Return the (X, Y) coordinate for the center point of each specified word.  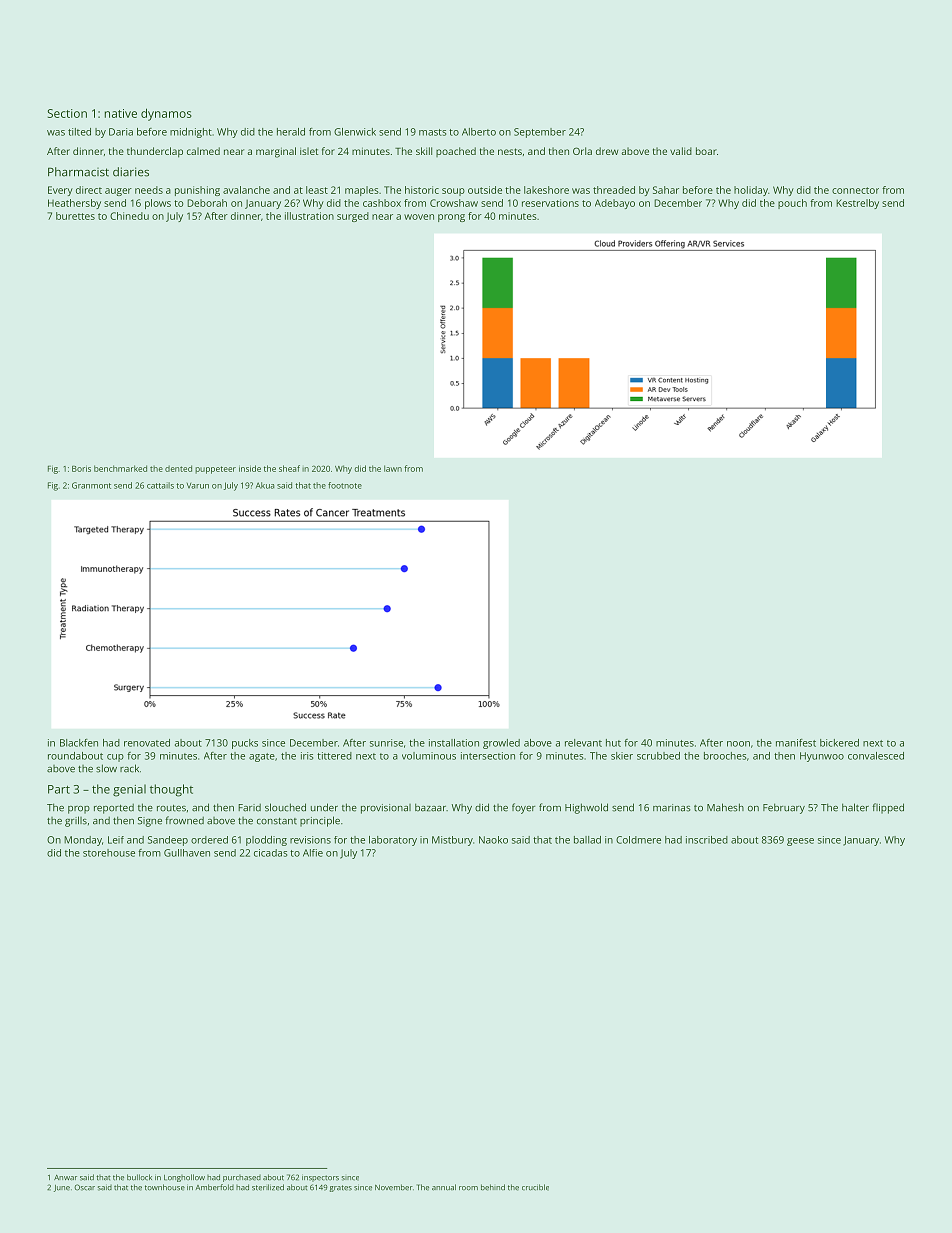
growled (501, 744)
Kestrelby (857, 204)
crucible (535, 1187)
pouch (792, 204)
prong (451, 218)
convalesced (876, 756)
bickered (839, 743)
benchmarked (120, 468)
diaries (131, 172)
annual (444, 1187)
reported (114, 809)
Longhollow (184, 1178)
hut (613, 743)
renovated (147, 743)
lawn (393, 468)
